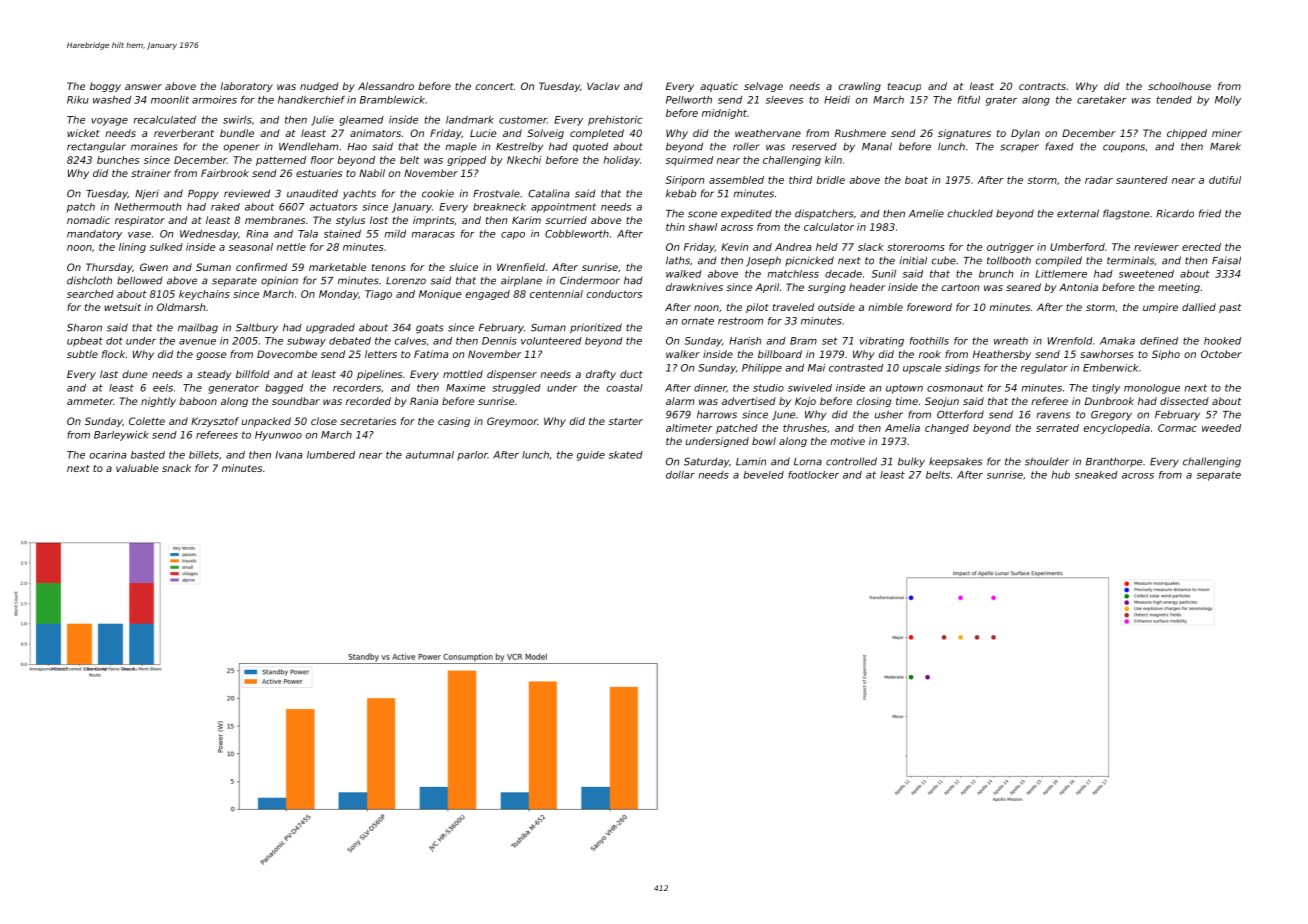 Image resolution: width=1308 pixels, height=924 pixels. Describe the element at coordinates (331, 455) in the image. I see `lumbered` at that location.
